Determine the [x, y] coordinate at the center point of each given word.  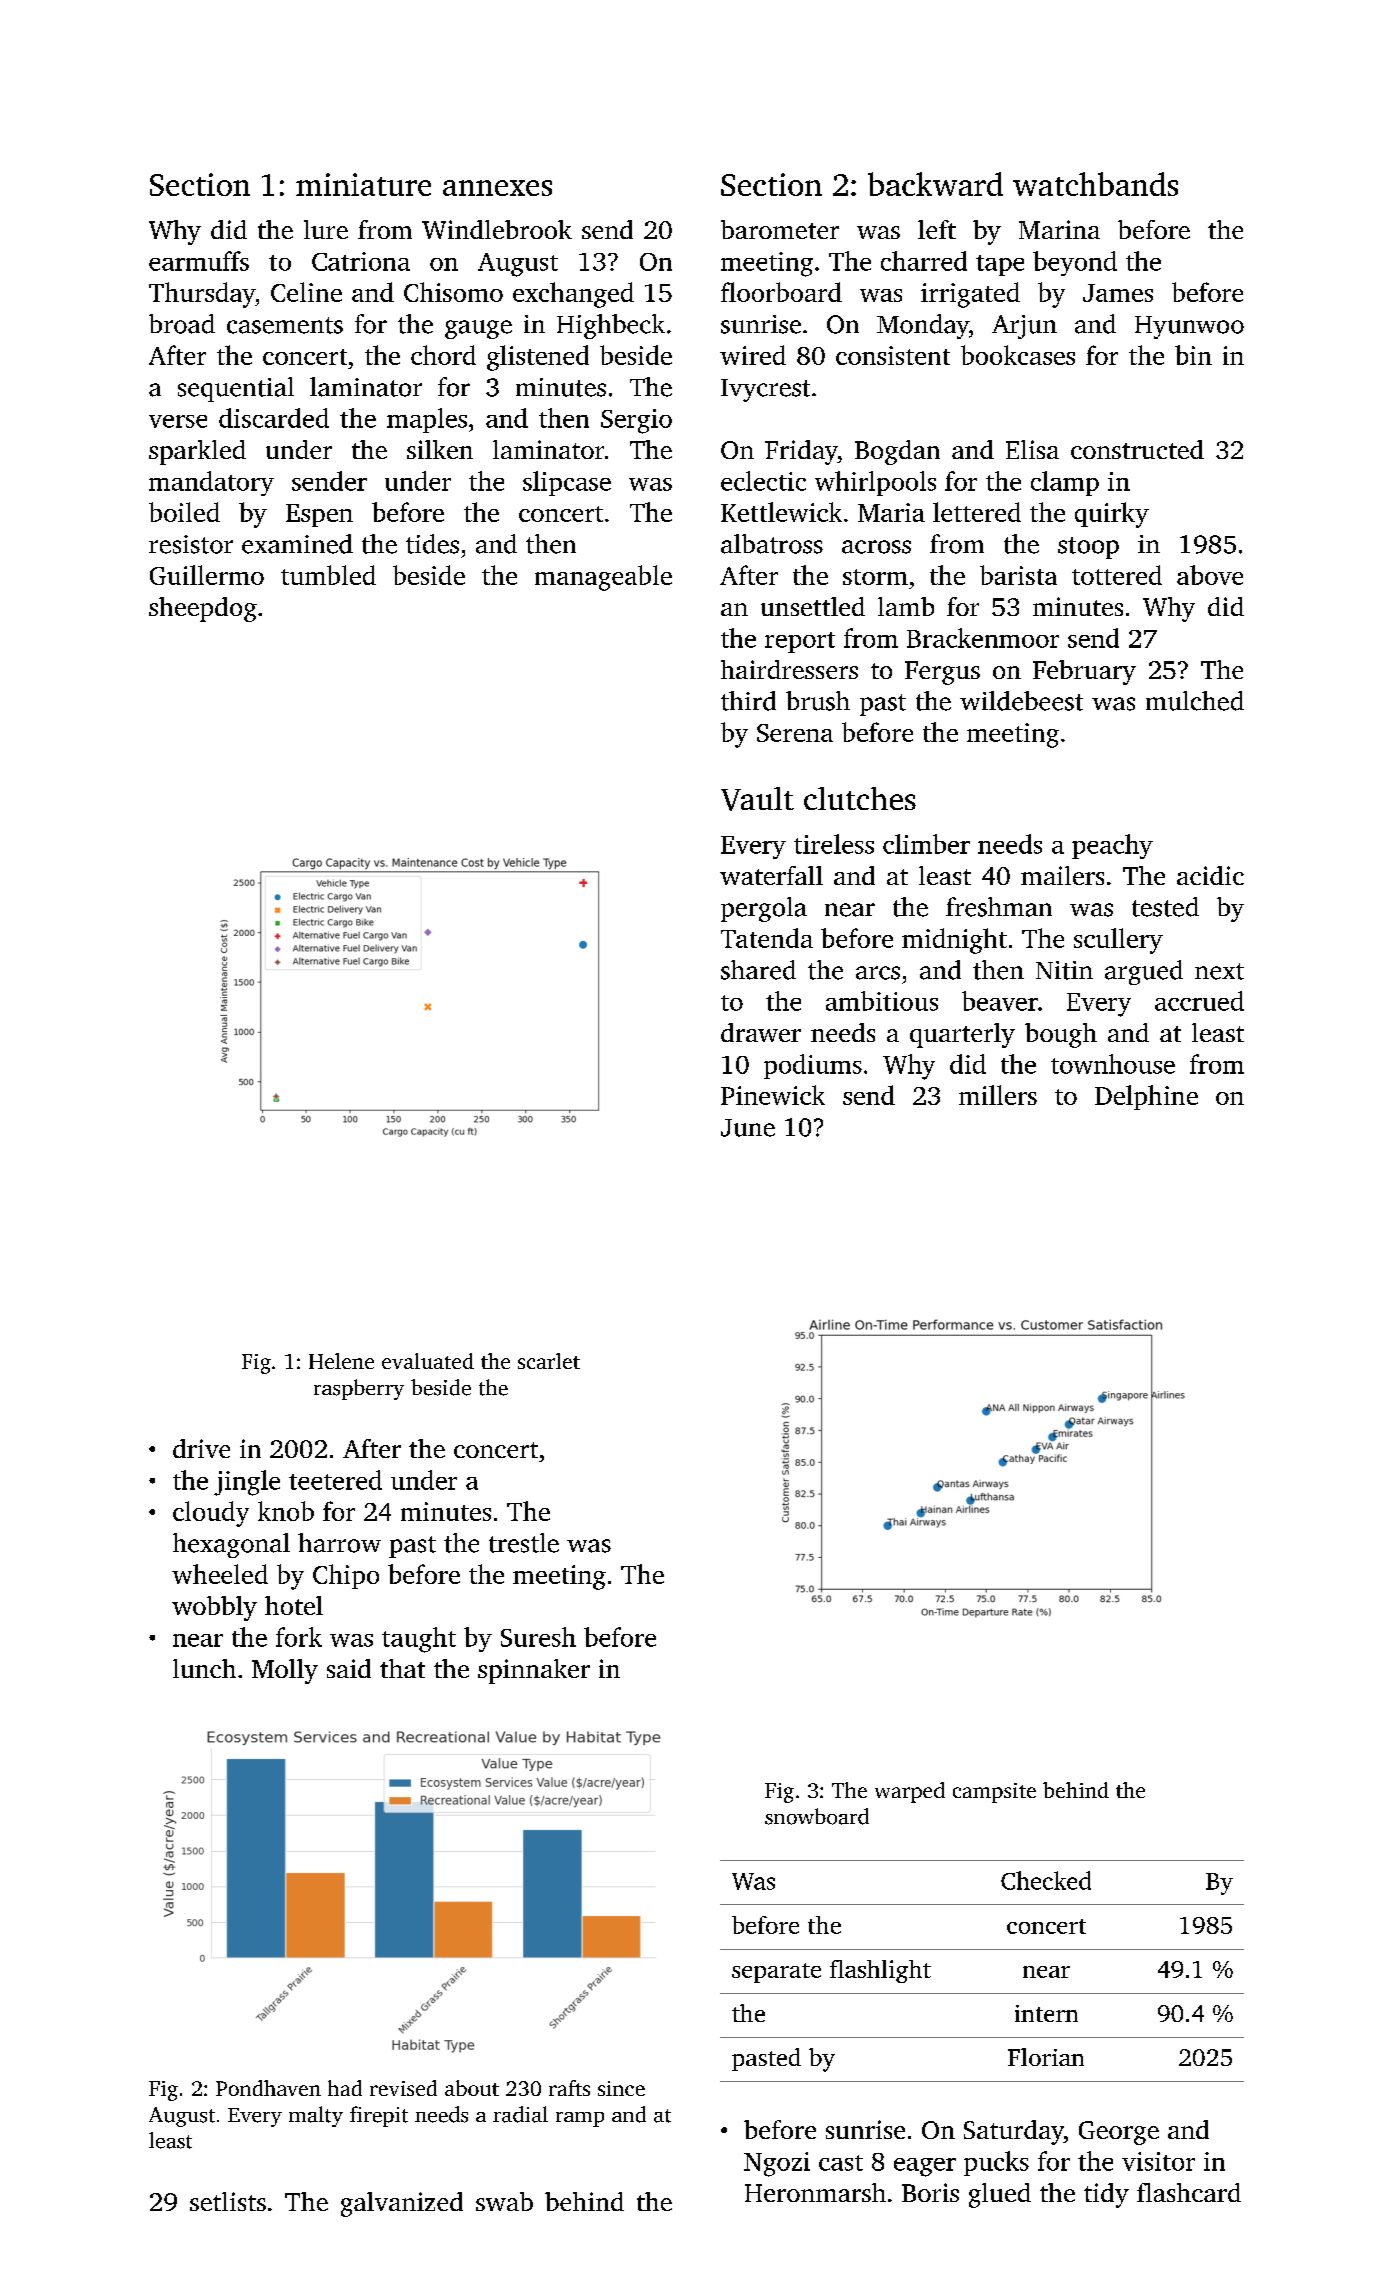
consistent [893, 355]
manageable [603, 578]
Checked [1046, 1880]
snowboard [817, 1816]
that [402, 1668]
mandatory [211, 483]
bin [1193, 355]
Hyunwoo [1189, 327]
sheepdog [203, 609]
